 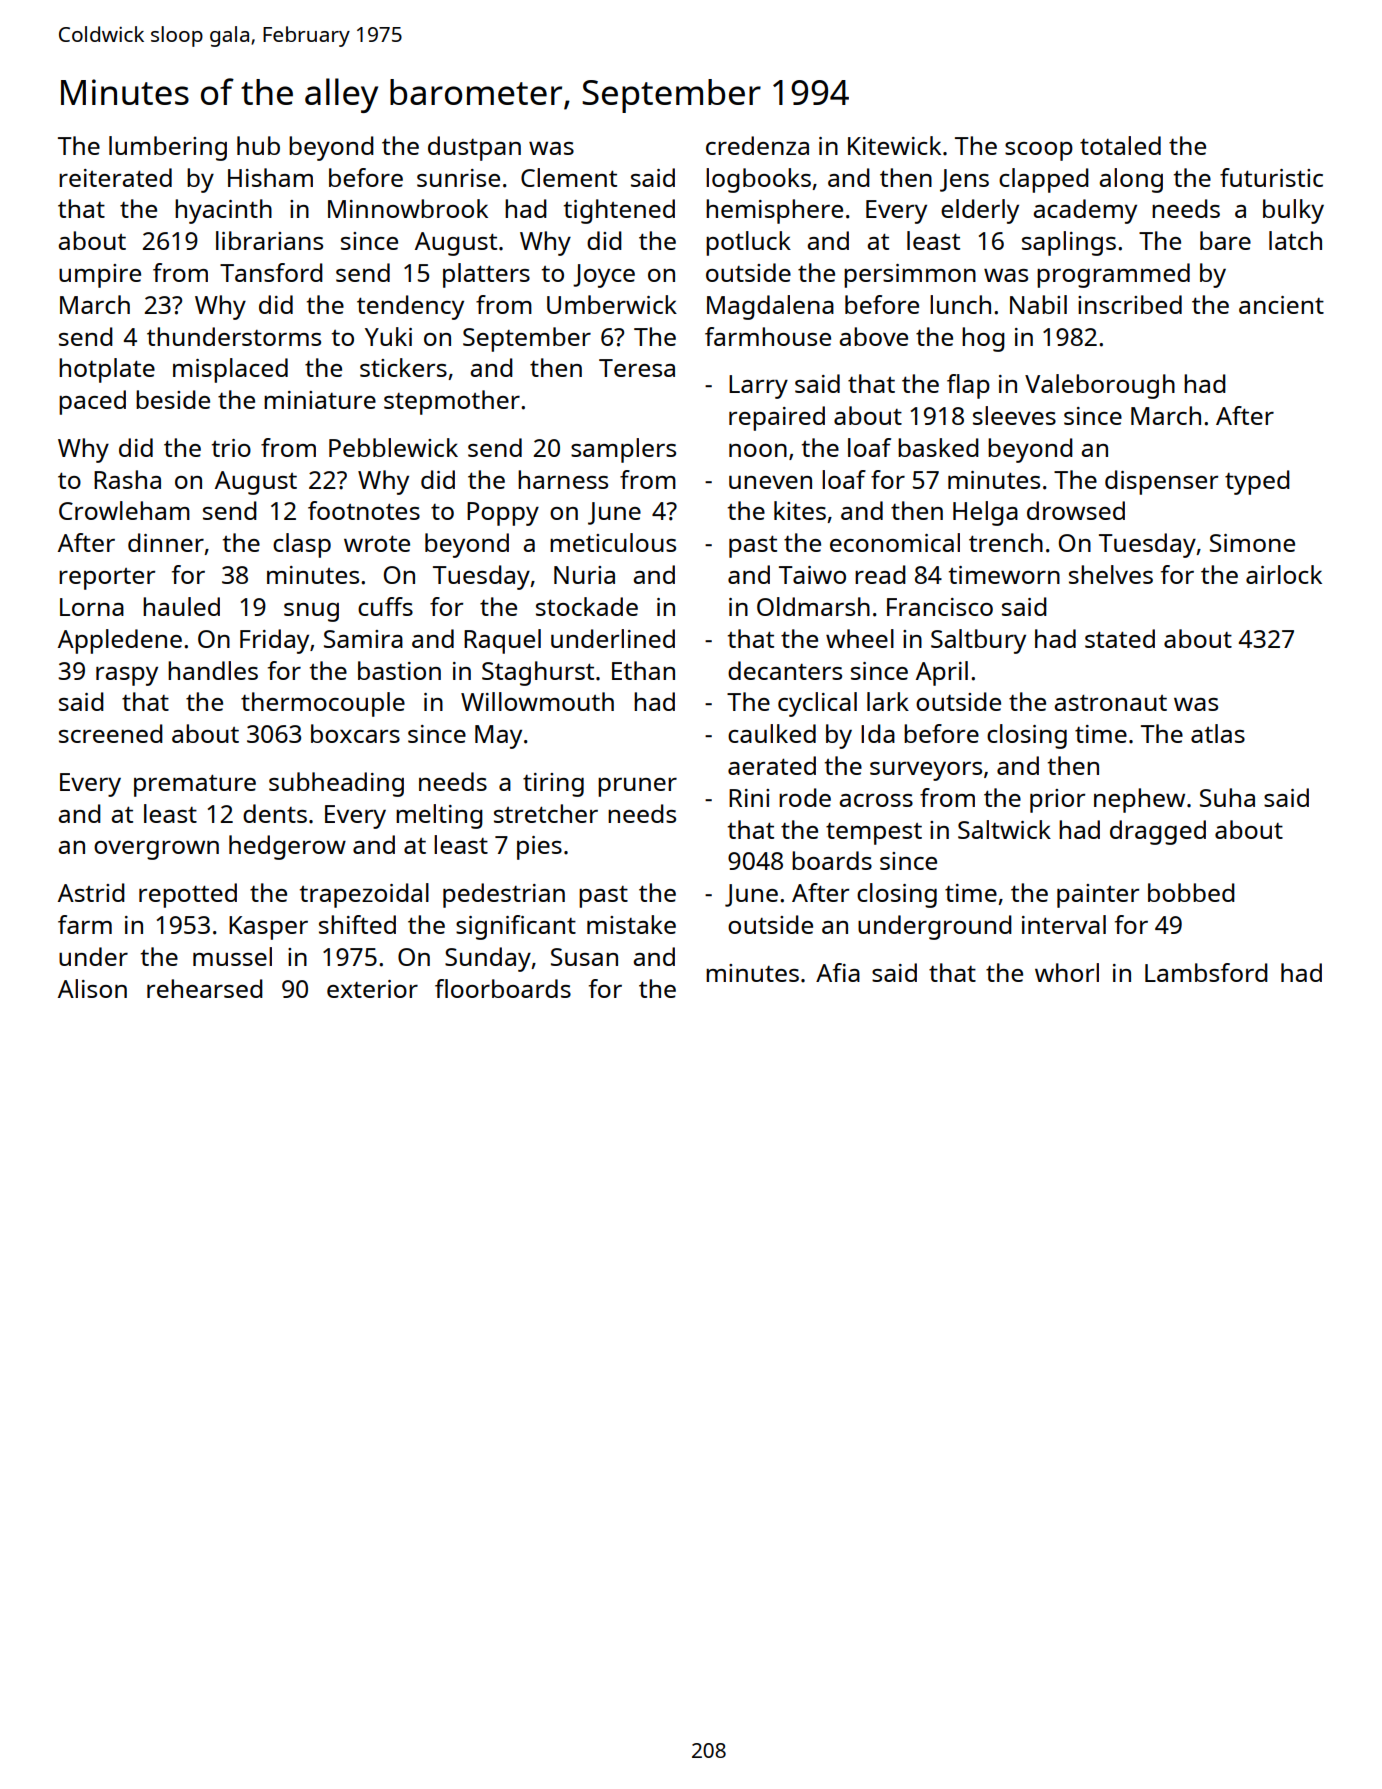 What do you see at coordinates (100, 276) in the page?
I see `umpire` at bounding box center [100, 276].
